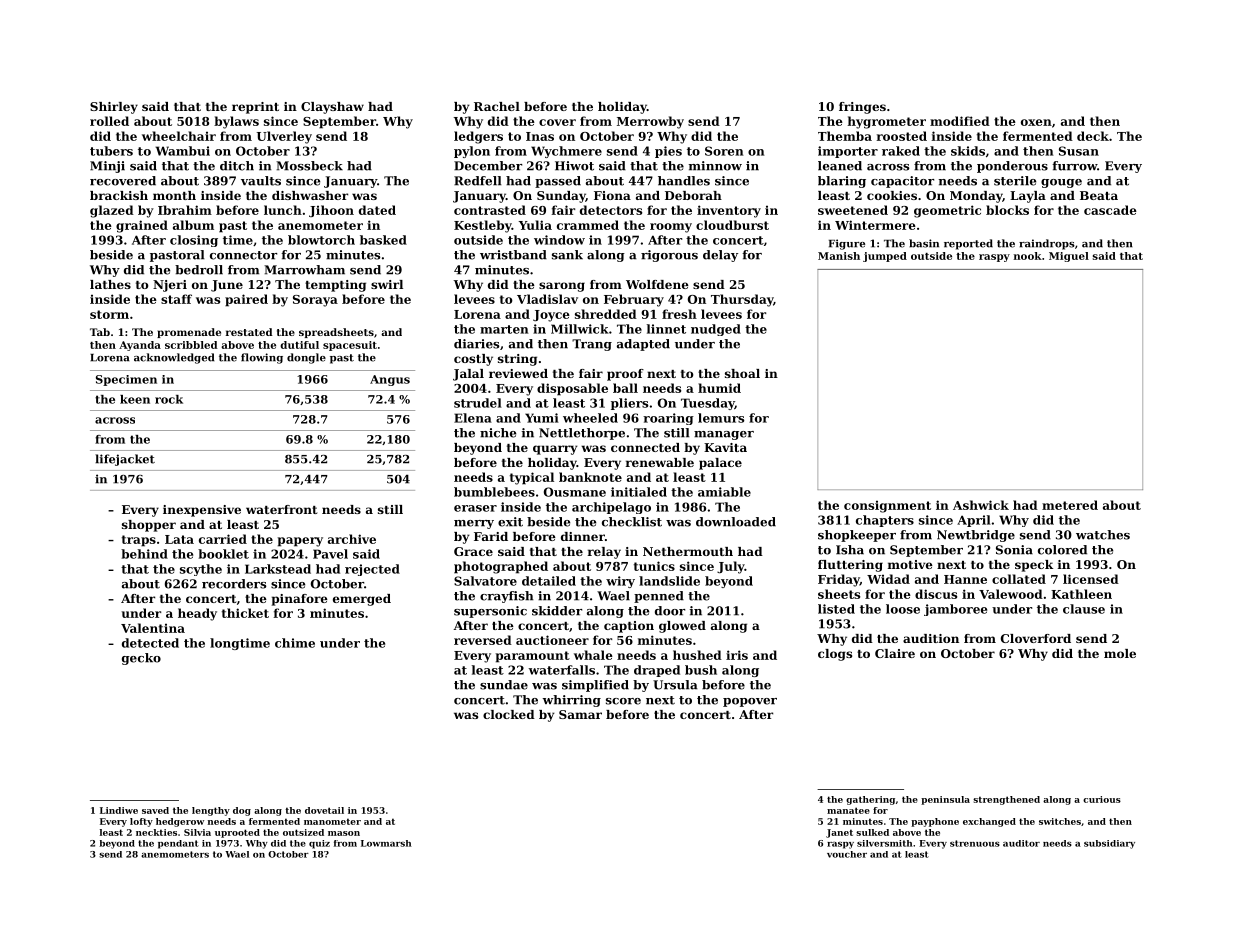  What do you see at coordinates (1036, 122) in the screenshot?
I see `oxen` at bounding box center [1036, 122].
